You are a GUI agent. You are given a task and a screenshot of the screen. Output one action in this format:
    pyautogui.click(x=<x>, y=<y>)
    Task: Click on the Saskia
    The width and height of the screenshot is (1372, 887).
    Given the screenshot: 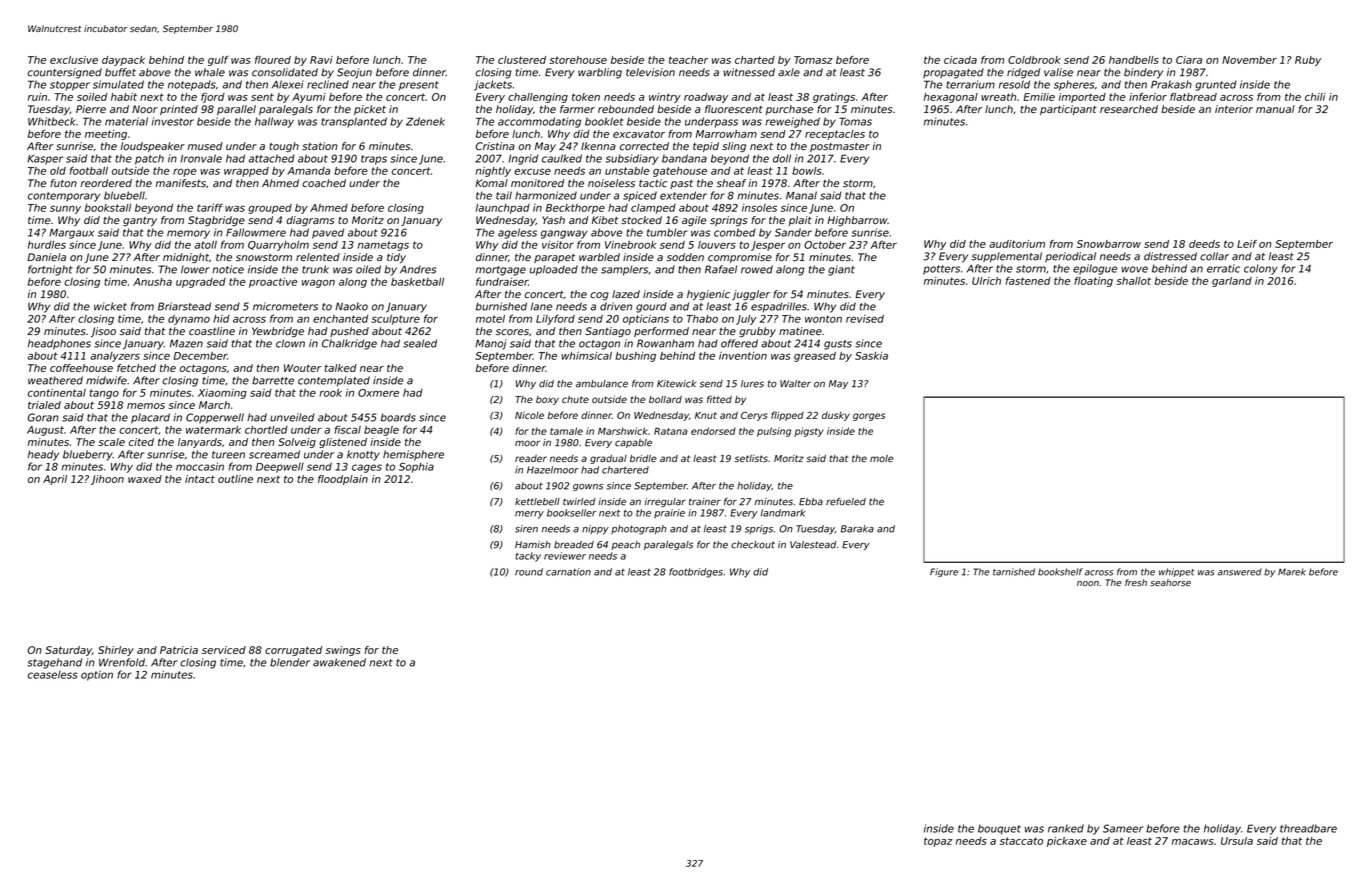 What is the action you would take?
    pyautogui.click(x=871, y=356)
